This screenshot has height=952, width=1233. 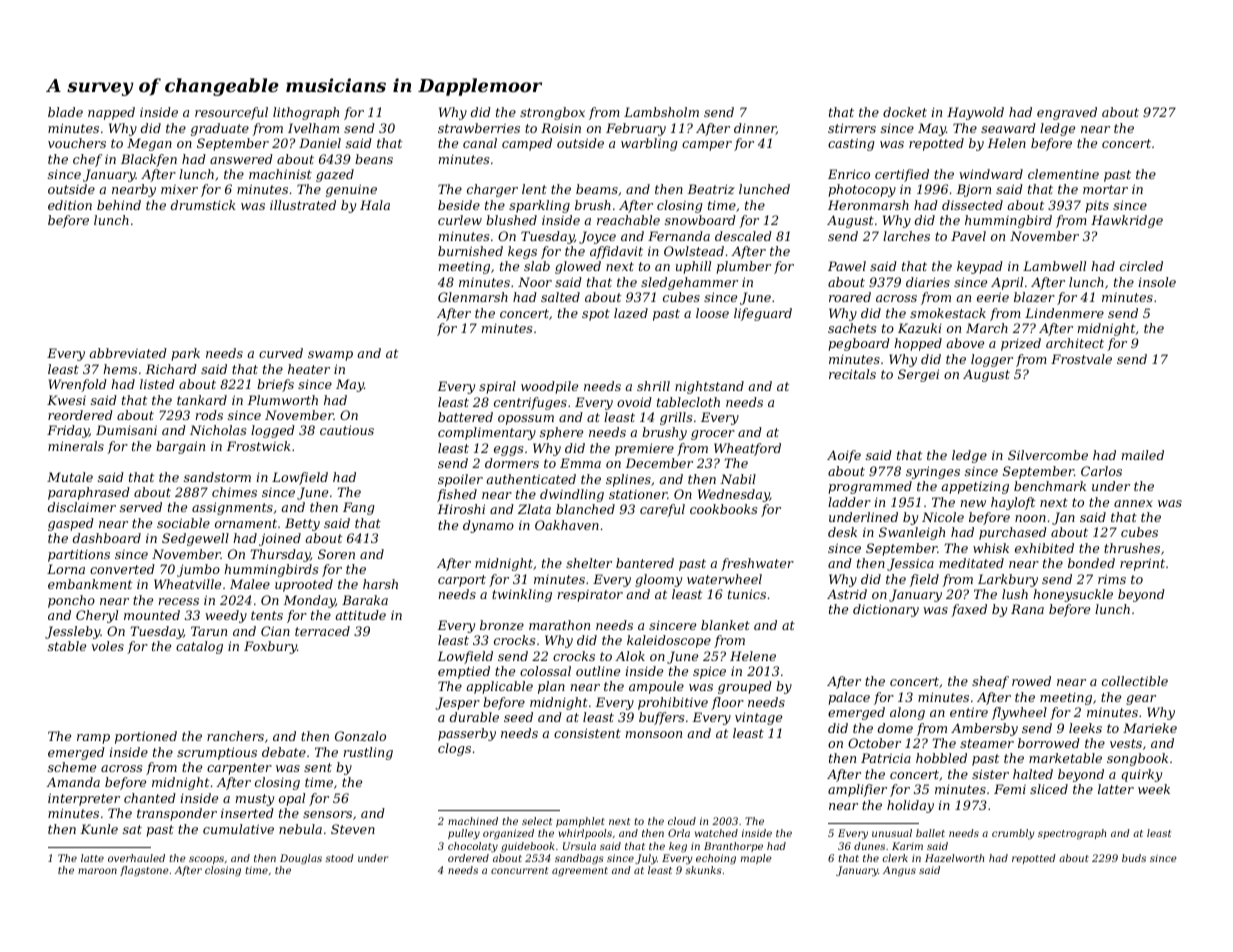 What do you see at coordinates (747, 449) in the screenshot?
I see `Wheatford` at bounding box center [747, 449].
